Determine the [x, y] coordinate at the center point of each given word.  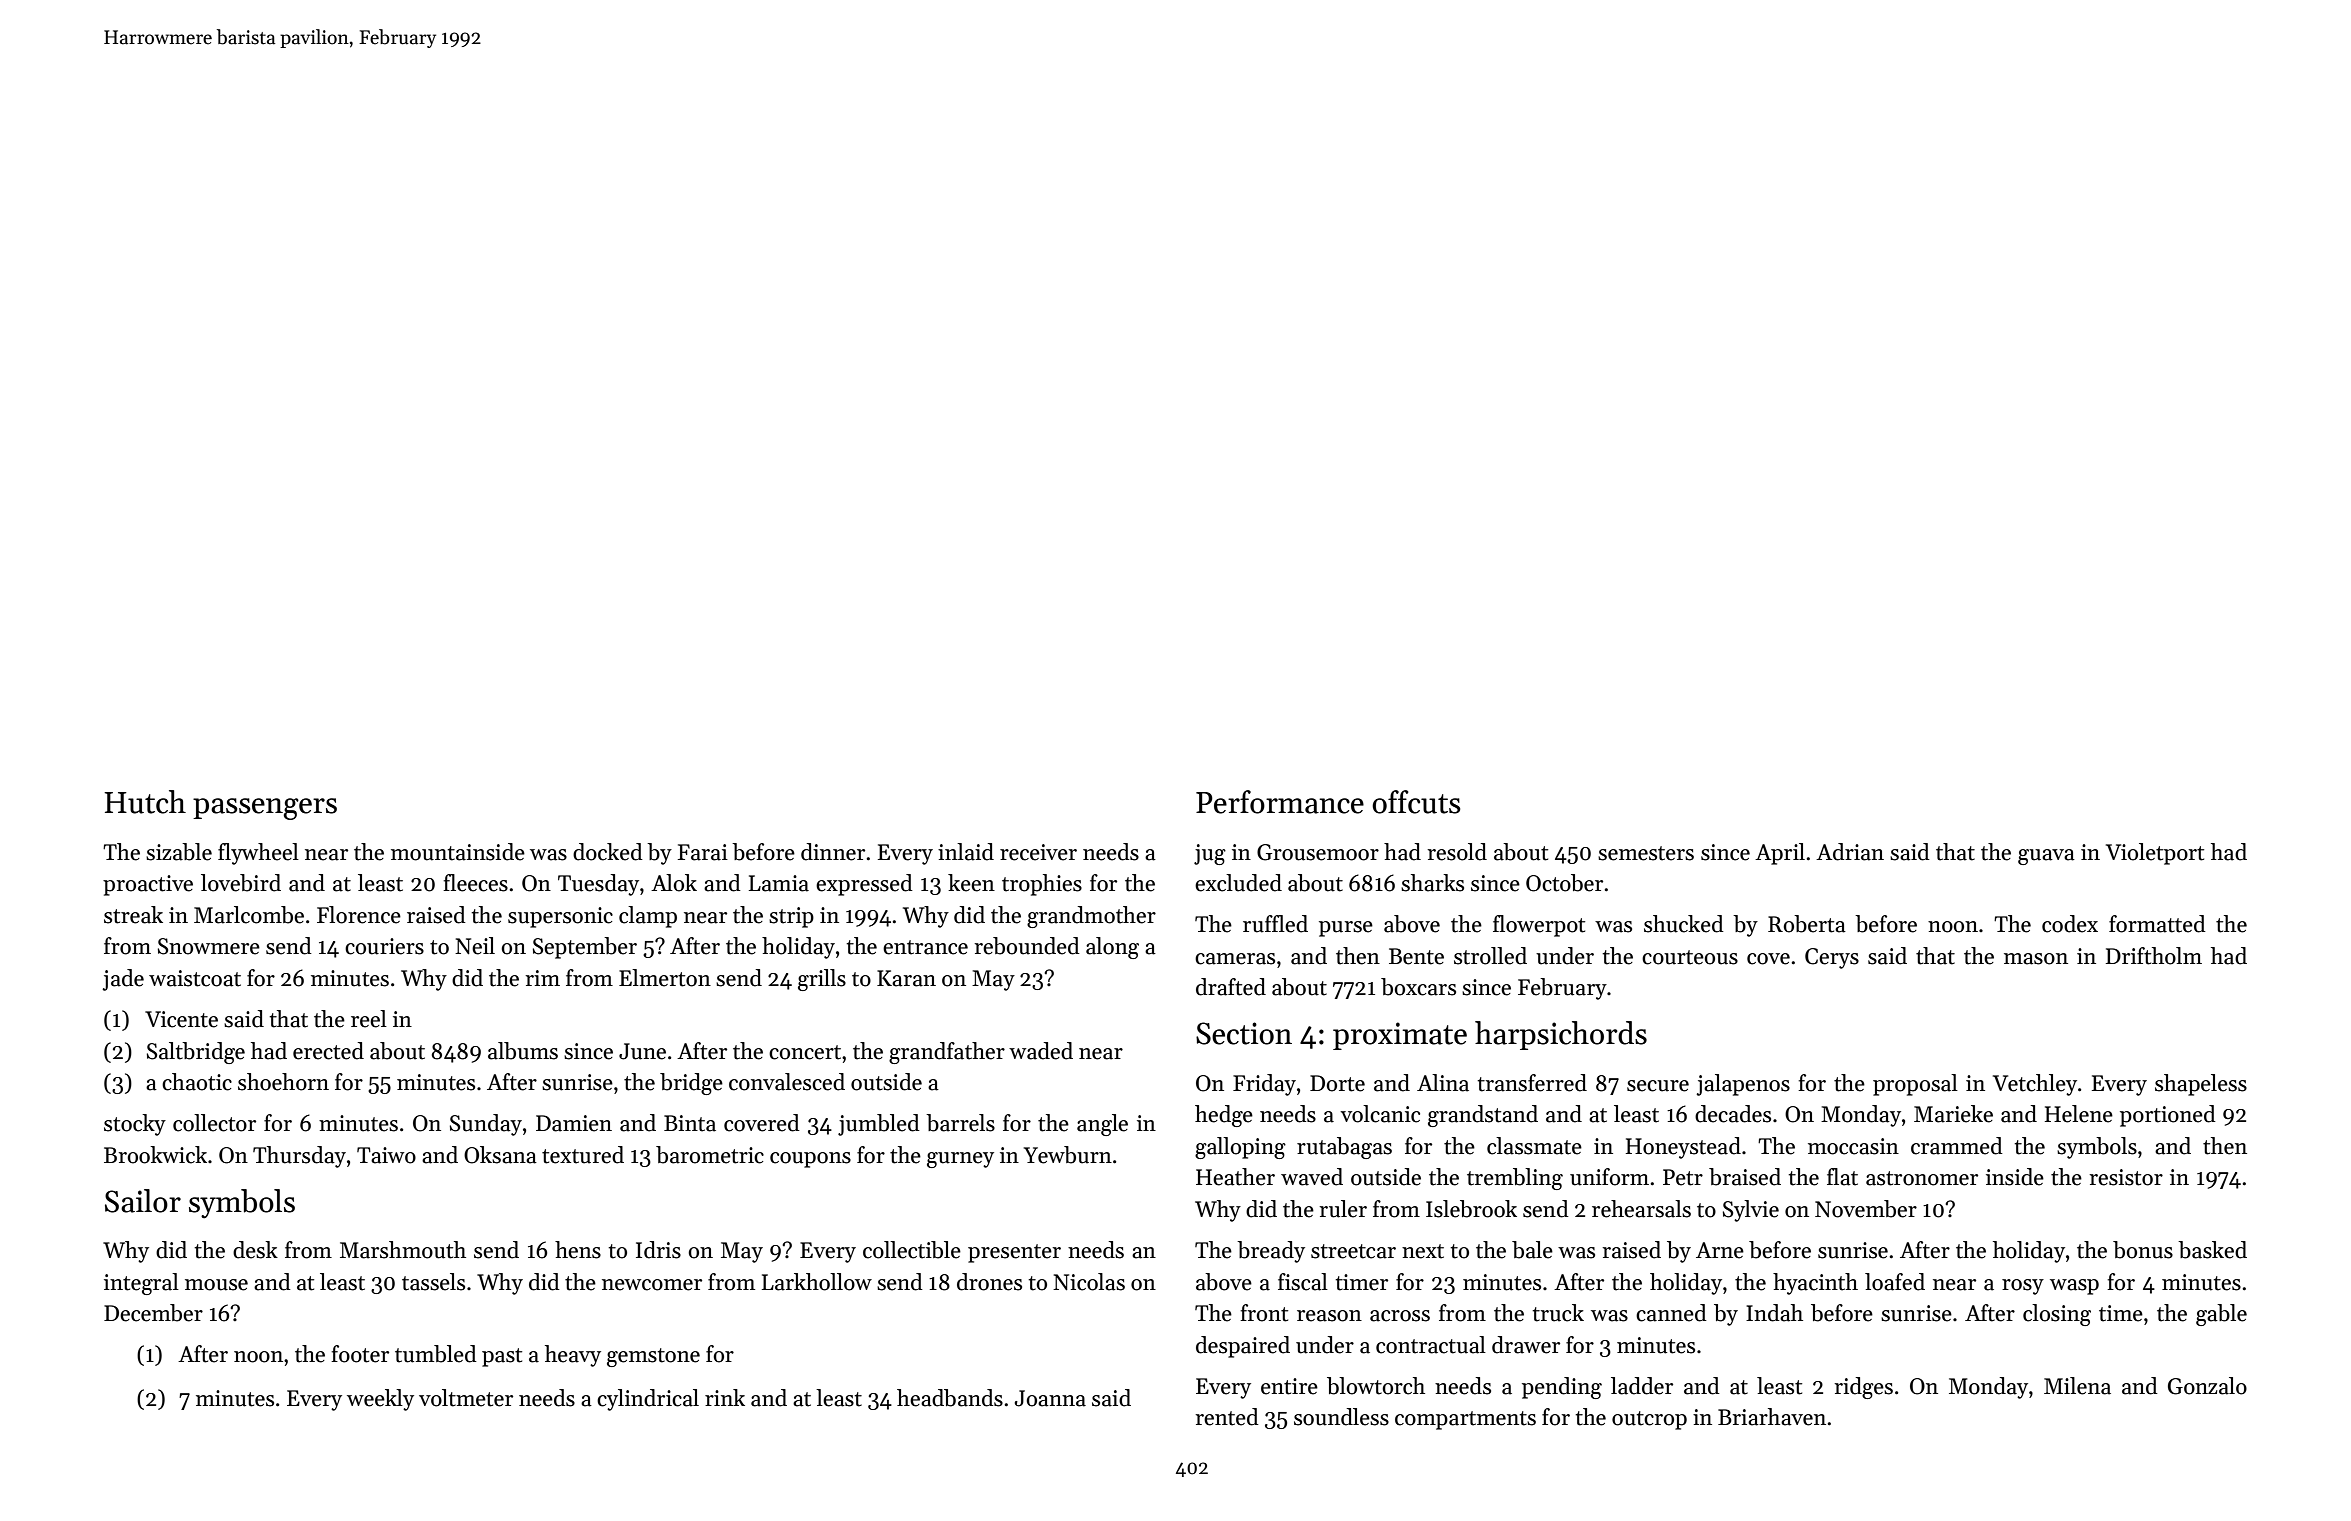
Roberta [1807, 924]
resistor [2126, 1177]
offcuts [1416, 802]
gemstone [653, 1357]
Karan [906, 978]
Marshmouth [403, 1250]
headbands [950, 1398]
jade [123, 980]
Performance [1280, 802]
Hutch [145, 802]
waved [1312, 1177]
